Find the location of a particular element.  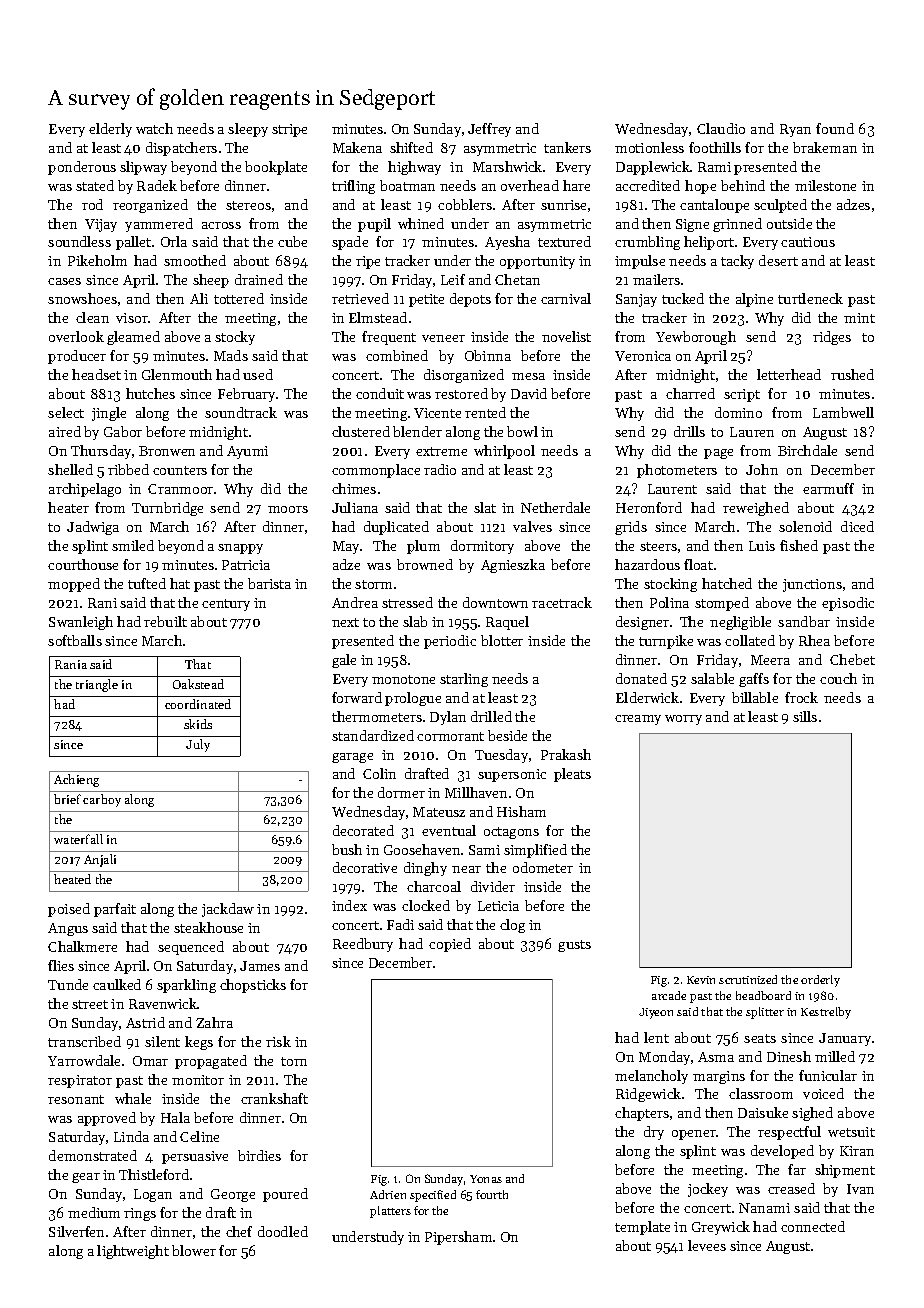

sleepy is located at coordinates (248, 130).
